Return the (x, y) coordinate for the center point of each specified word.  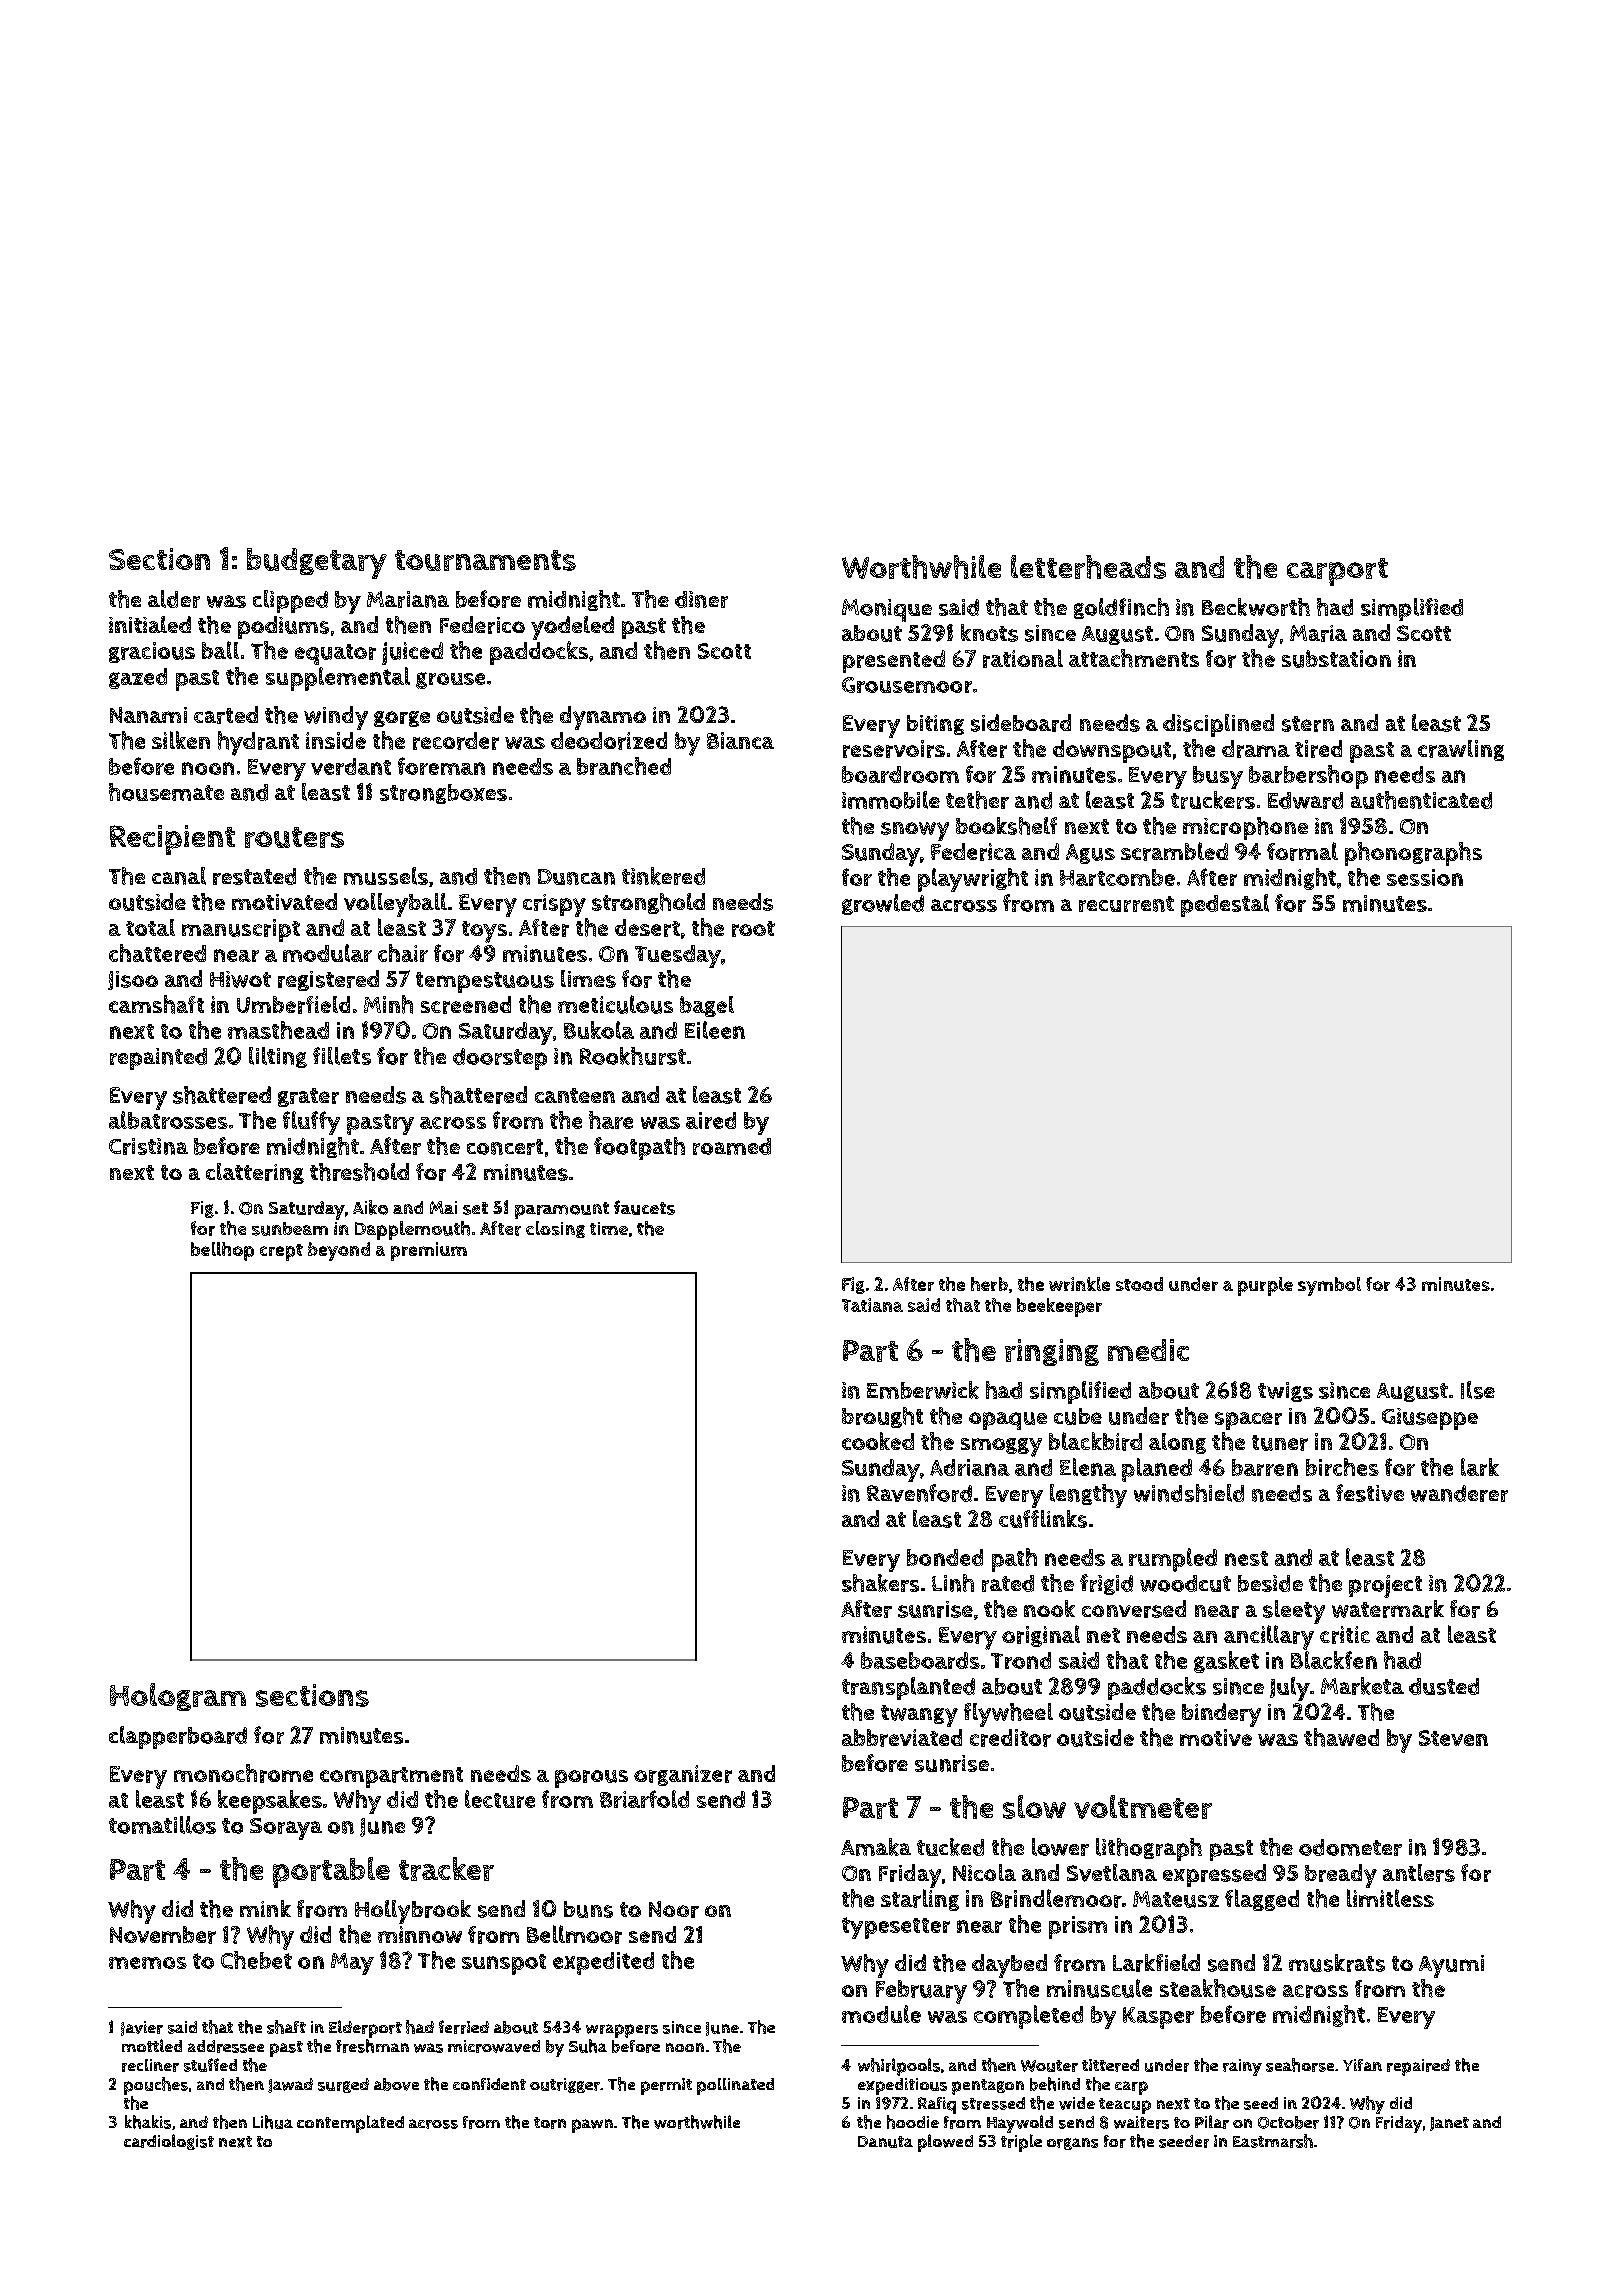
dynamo (603, 718)
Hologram (178, 1697)
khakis (148, 2122)
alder (174, 599)
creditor (1010, 1738)
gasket (1226, 1662)
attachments (1134, 658)
